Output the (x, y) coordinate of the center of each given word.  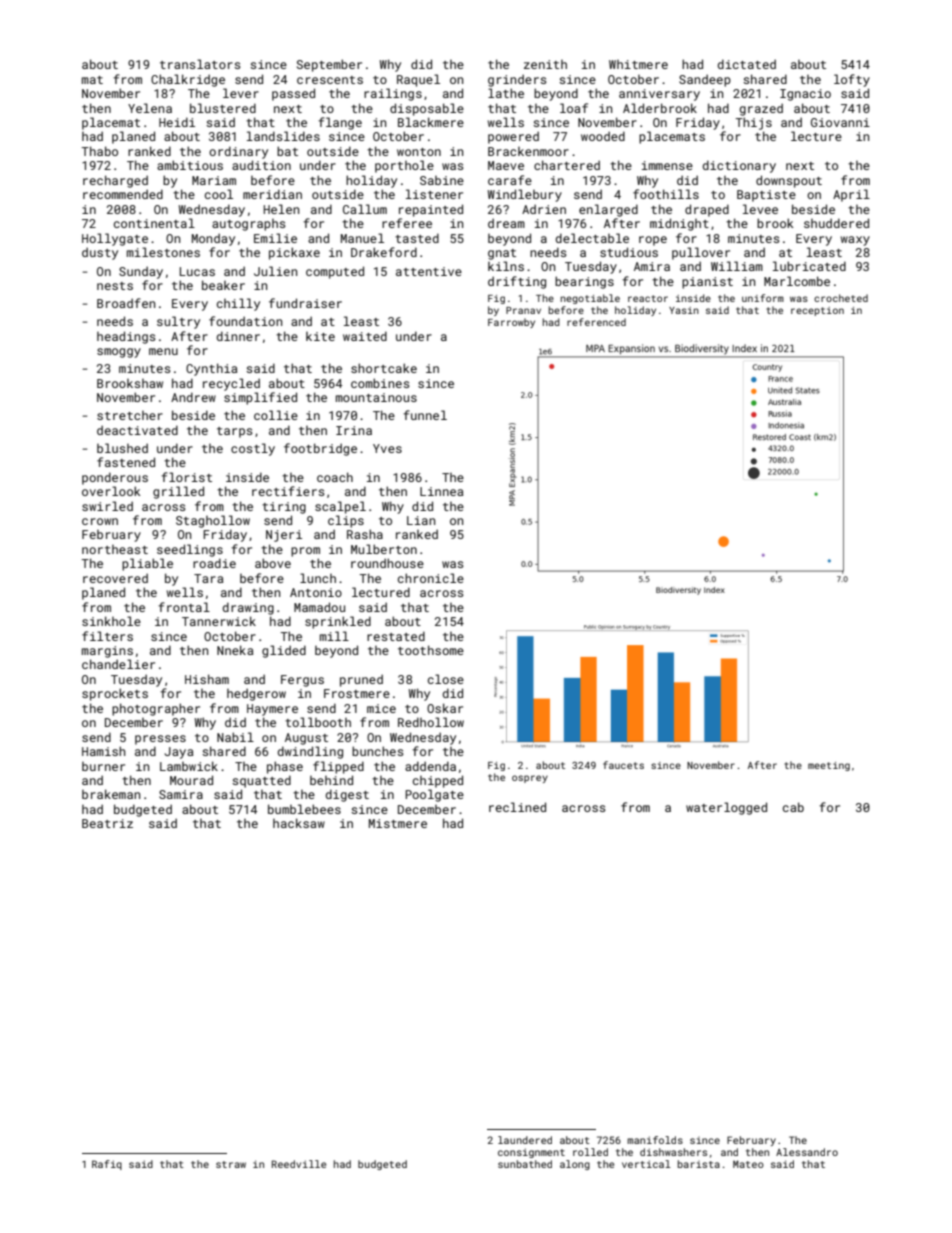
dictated (747, 64)
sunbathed (525, 1164)
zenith (545, 64)
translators (200, 64)
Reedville (299, 1164)
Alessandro (807, 1152)
